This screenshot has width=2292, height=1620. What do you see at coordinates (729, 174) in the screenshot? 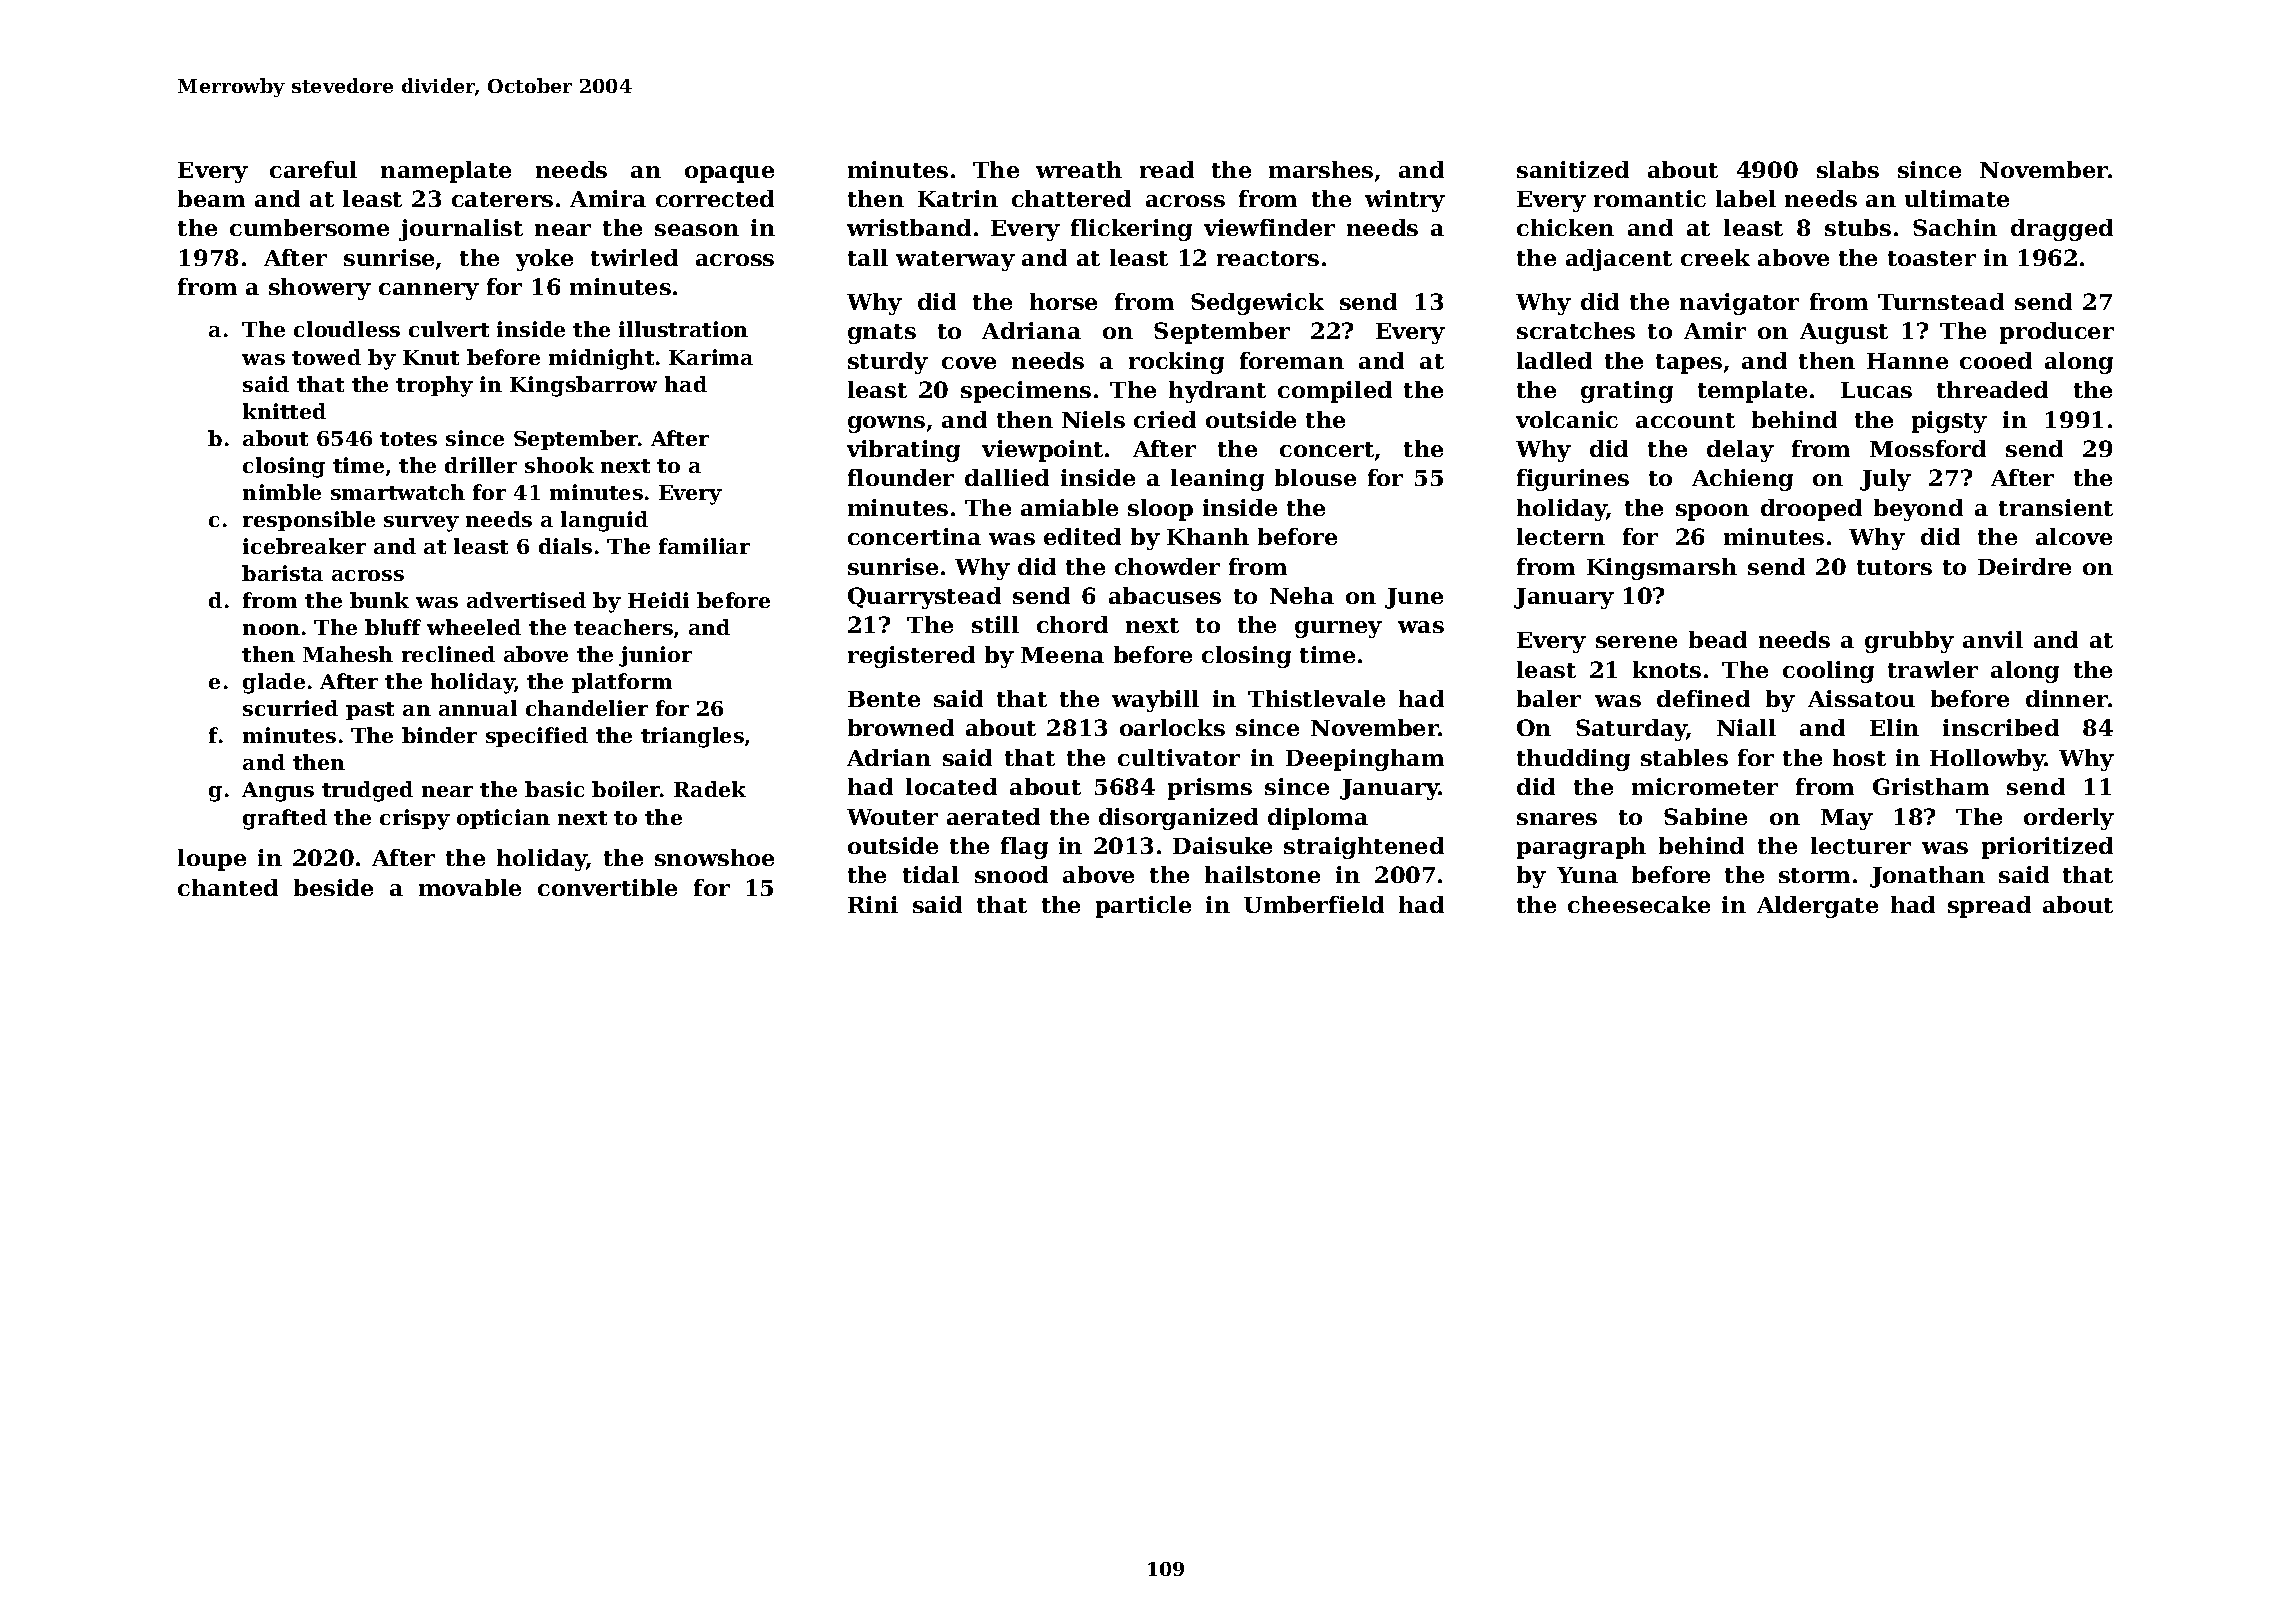
I see `opaque` at bounding box center [729, 174].
